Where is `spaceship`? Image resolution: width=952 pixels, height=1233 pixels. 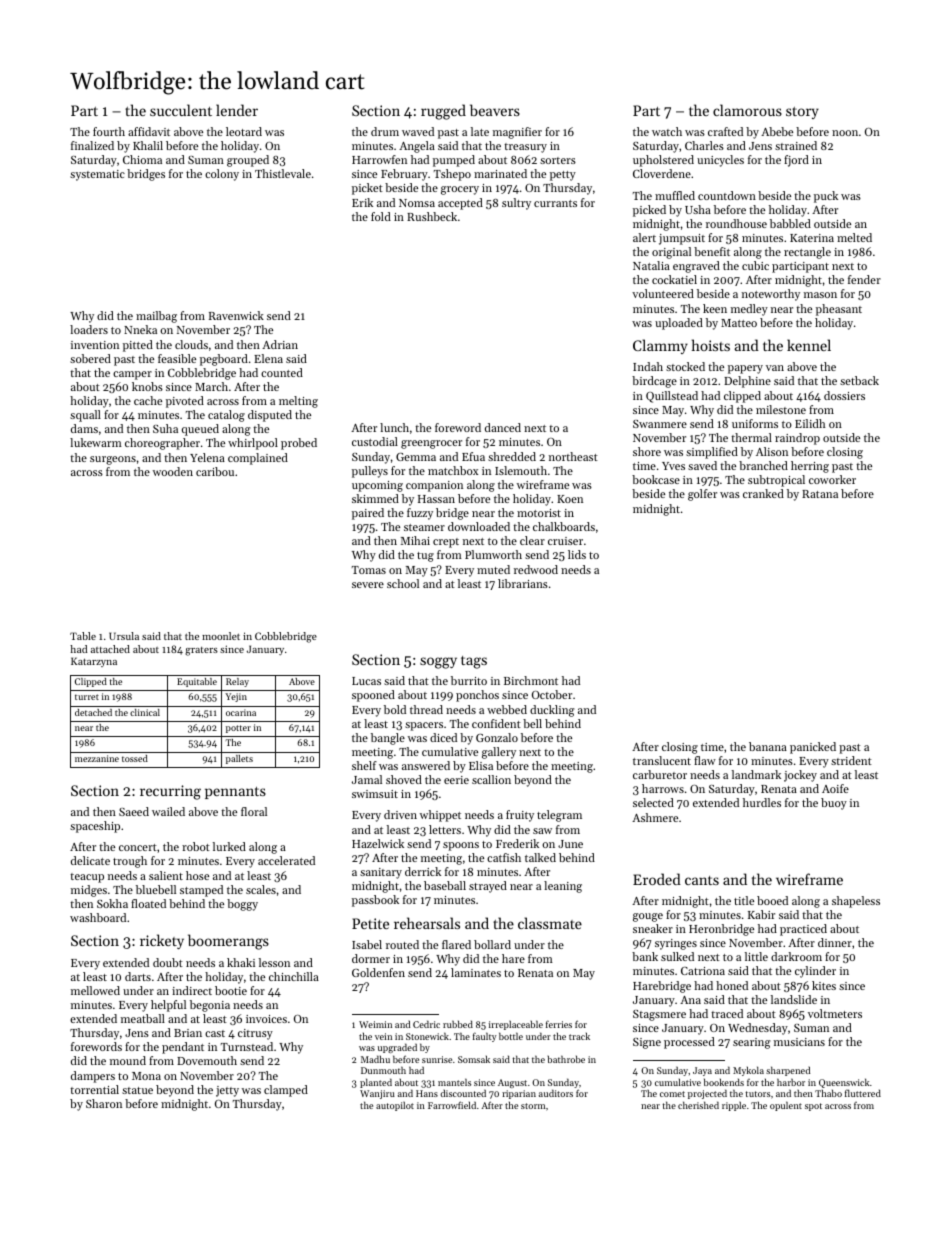 spaceship is located at coordinates (95, 827).
